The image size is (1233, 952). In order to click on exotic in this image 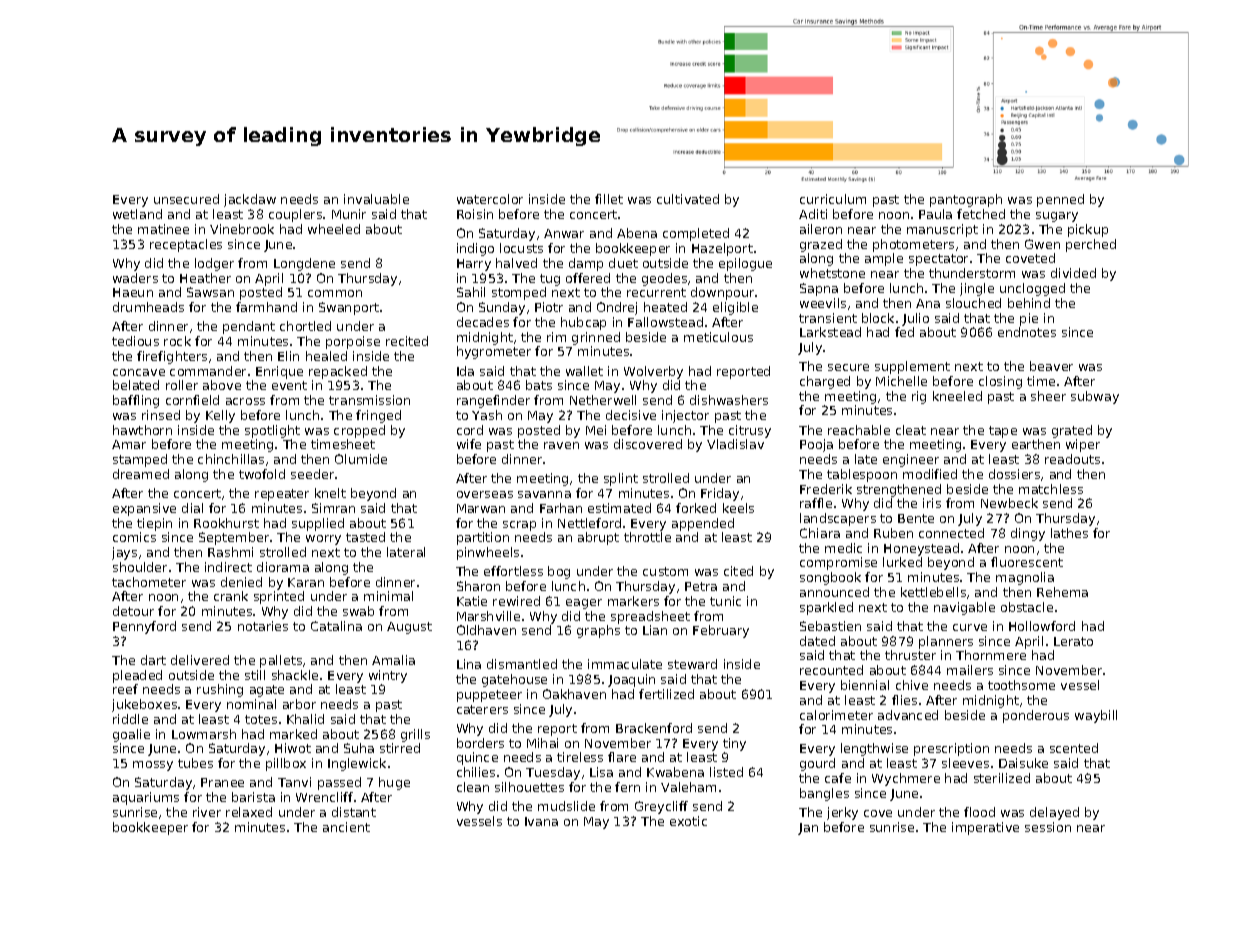, I will do `click(688, 821)`.
